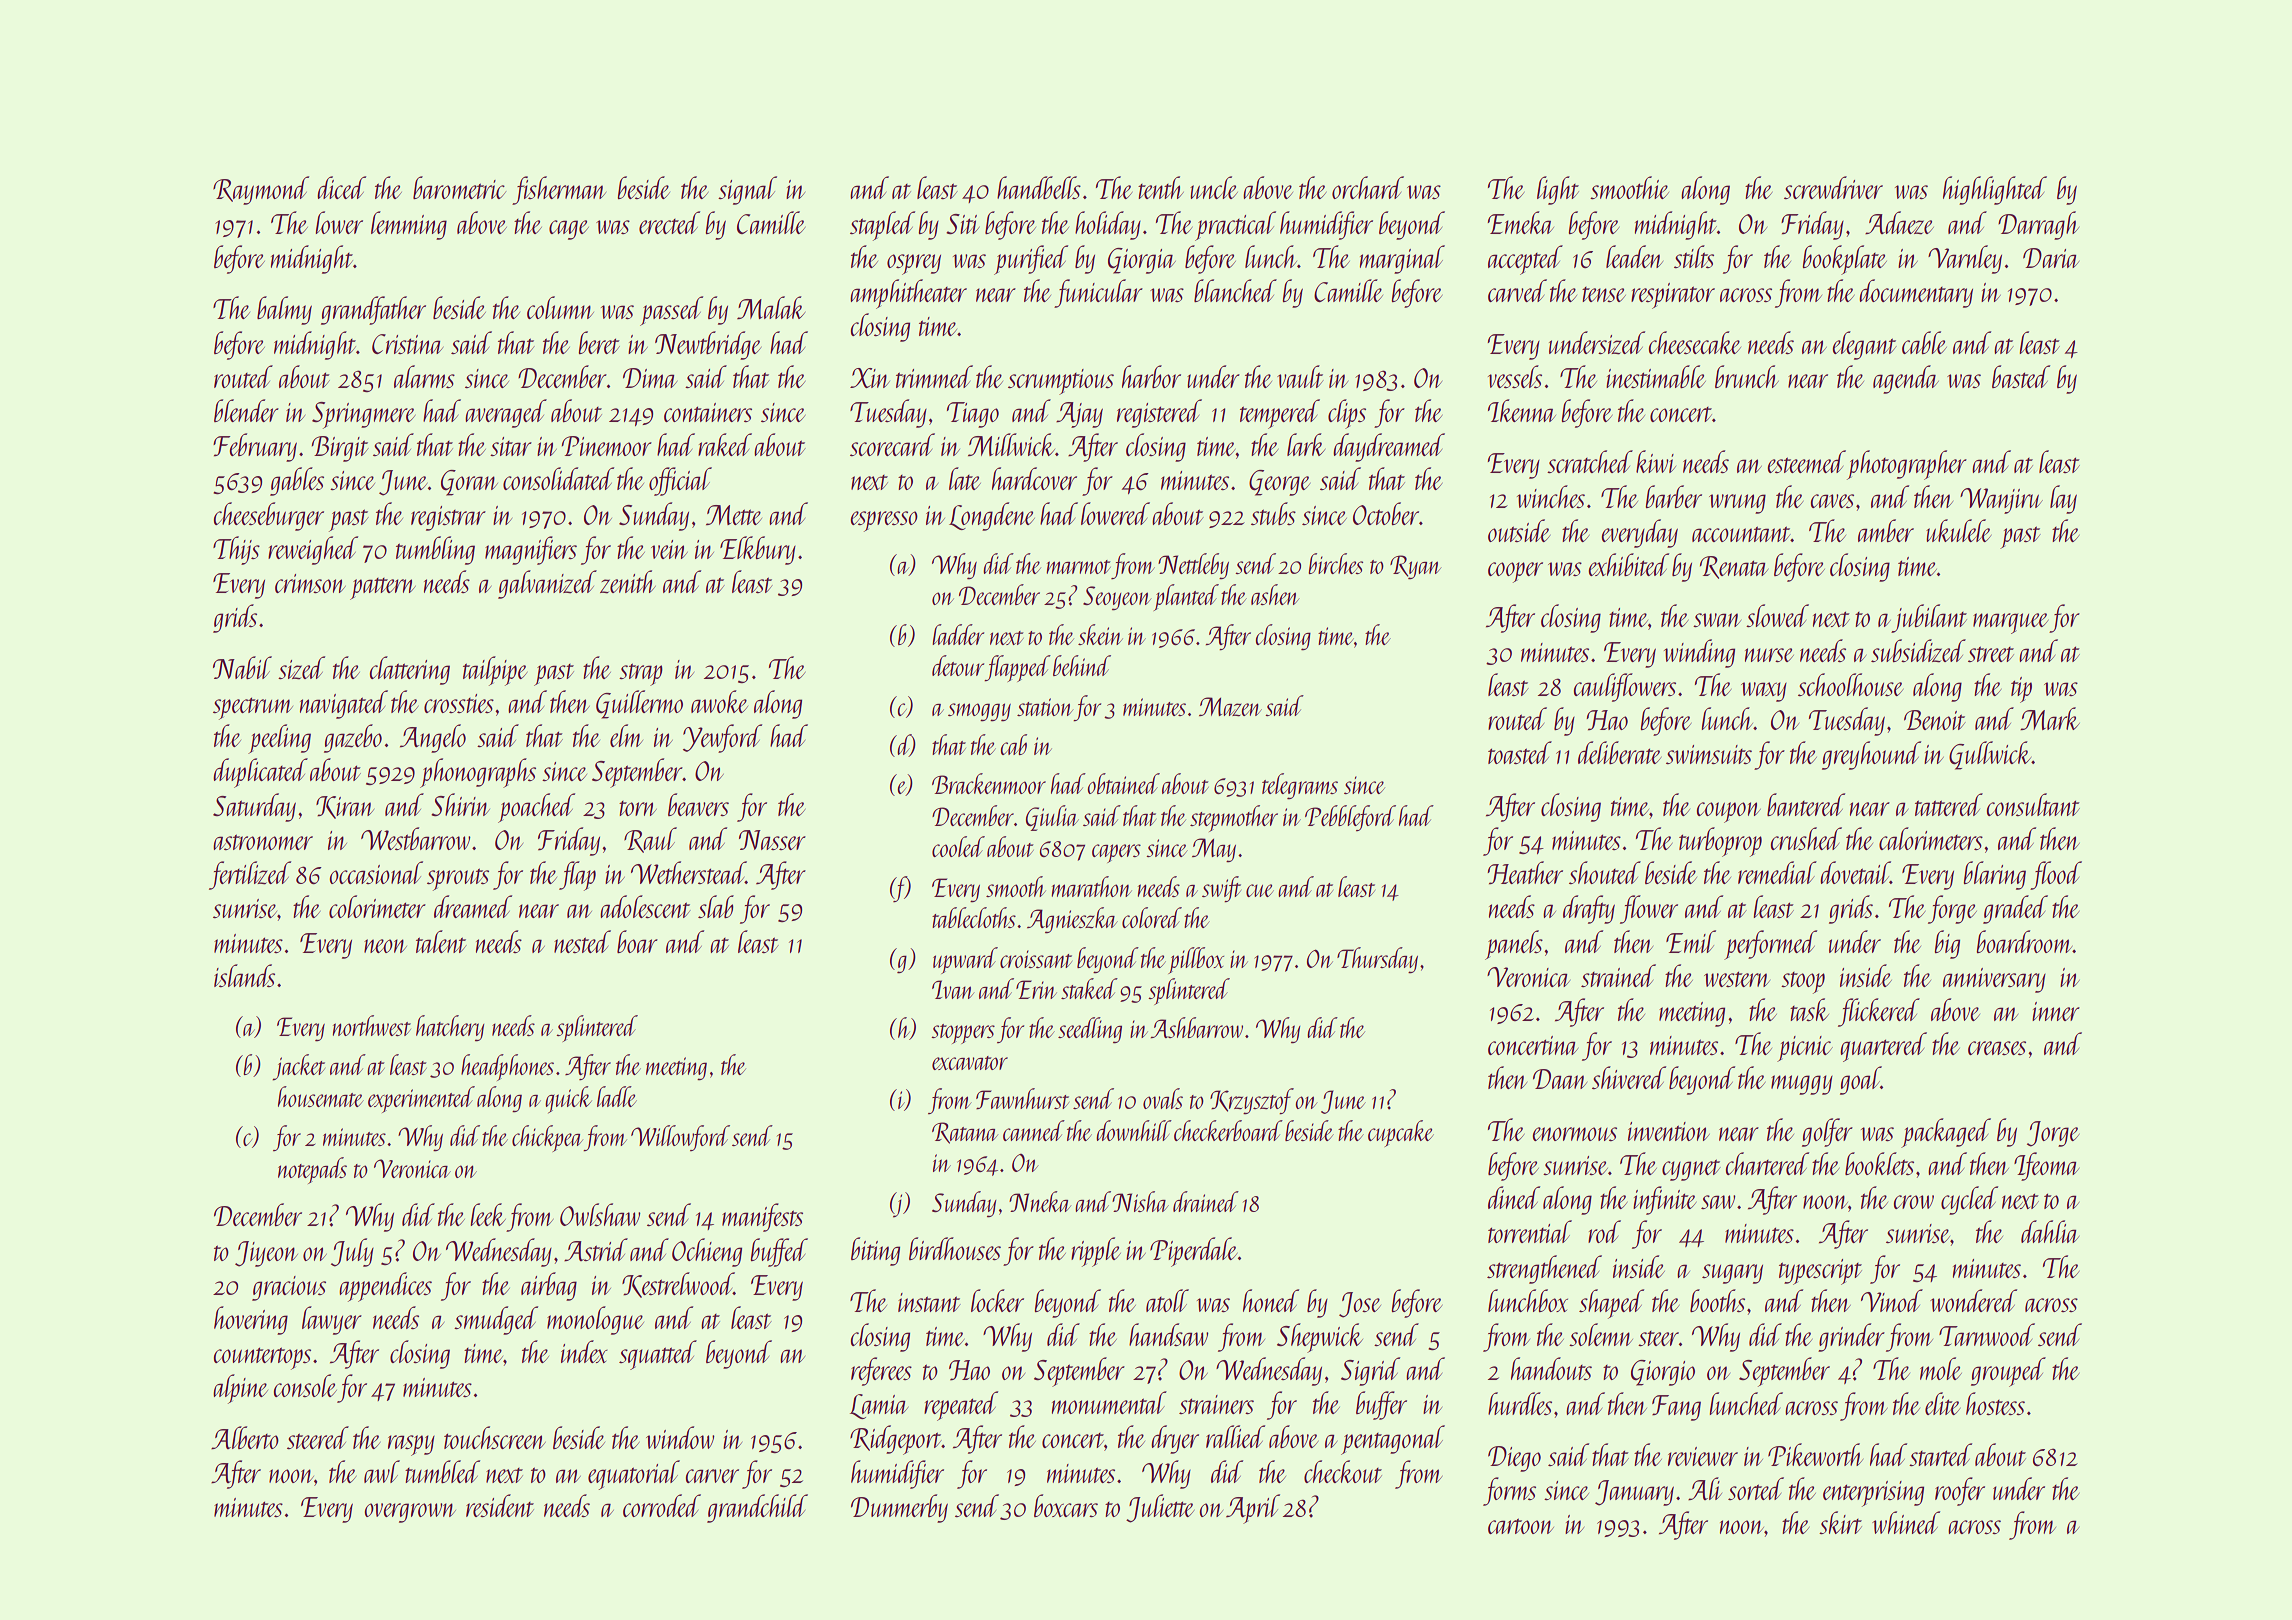  What do you see at coordinates (244, 975) in the image?
I see `islands` at bounding box center [244, 975].
